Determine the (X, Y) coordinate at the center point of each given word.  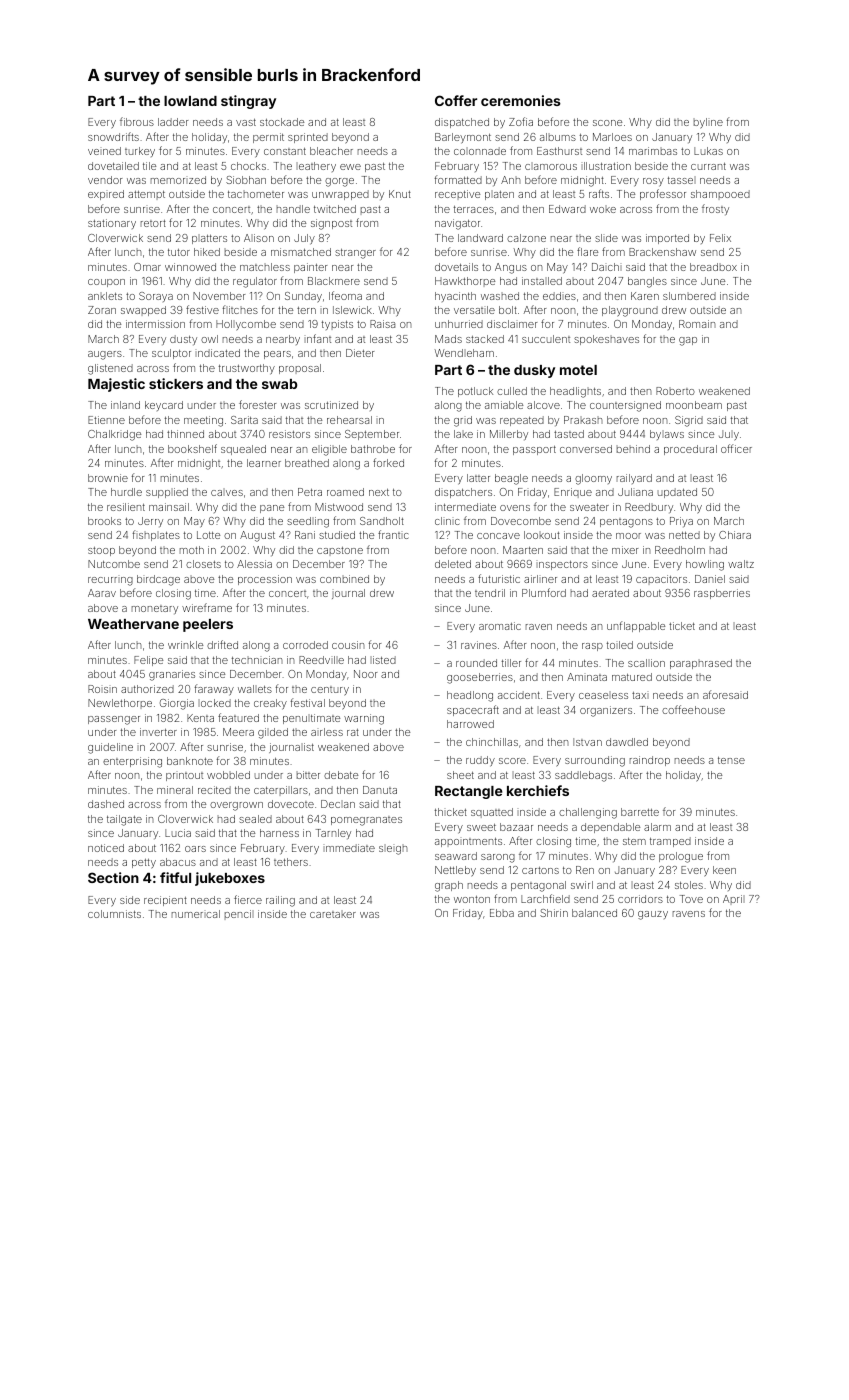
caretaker (333, 914)
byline (708, 123)
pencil (239, 915)
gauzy (653, 915)
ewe (350, 167)
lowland (190, 101)
